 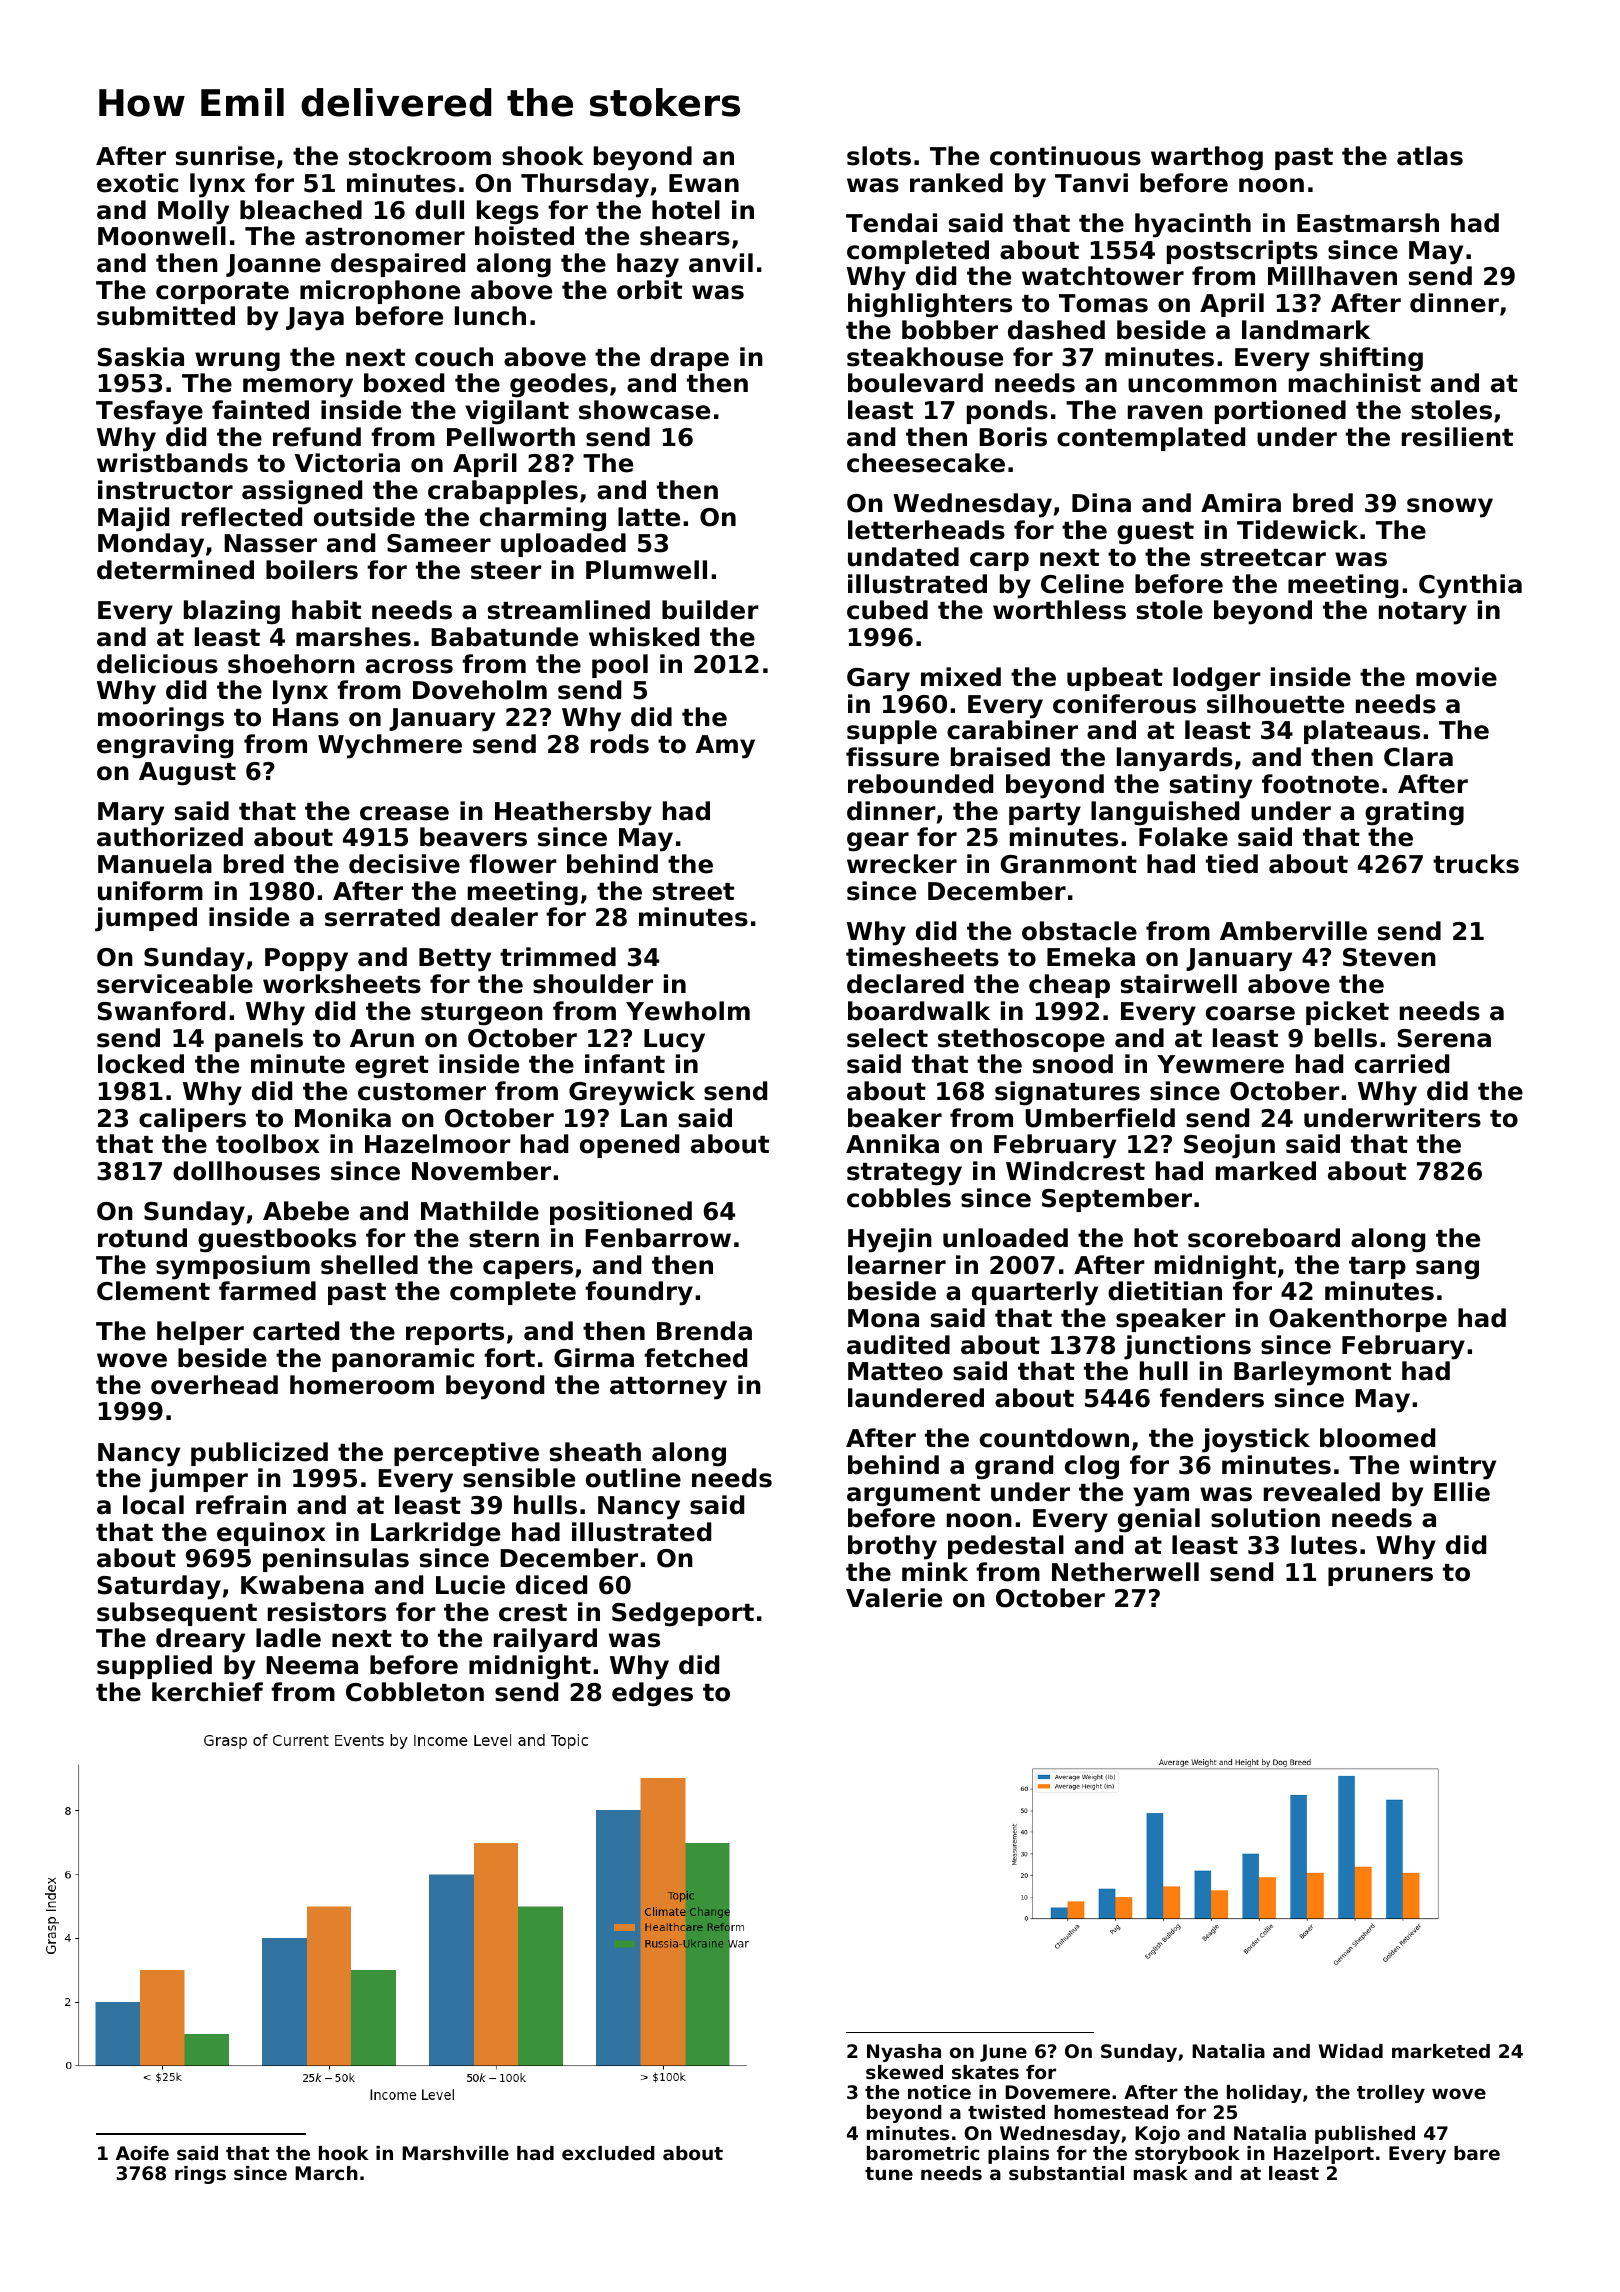 I want to click on shifting, so click(x=1371, y=359).
